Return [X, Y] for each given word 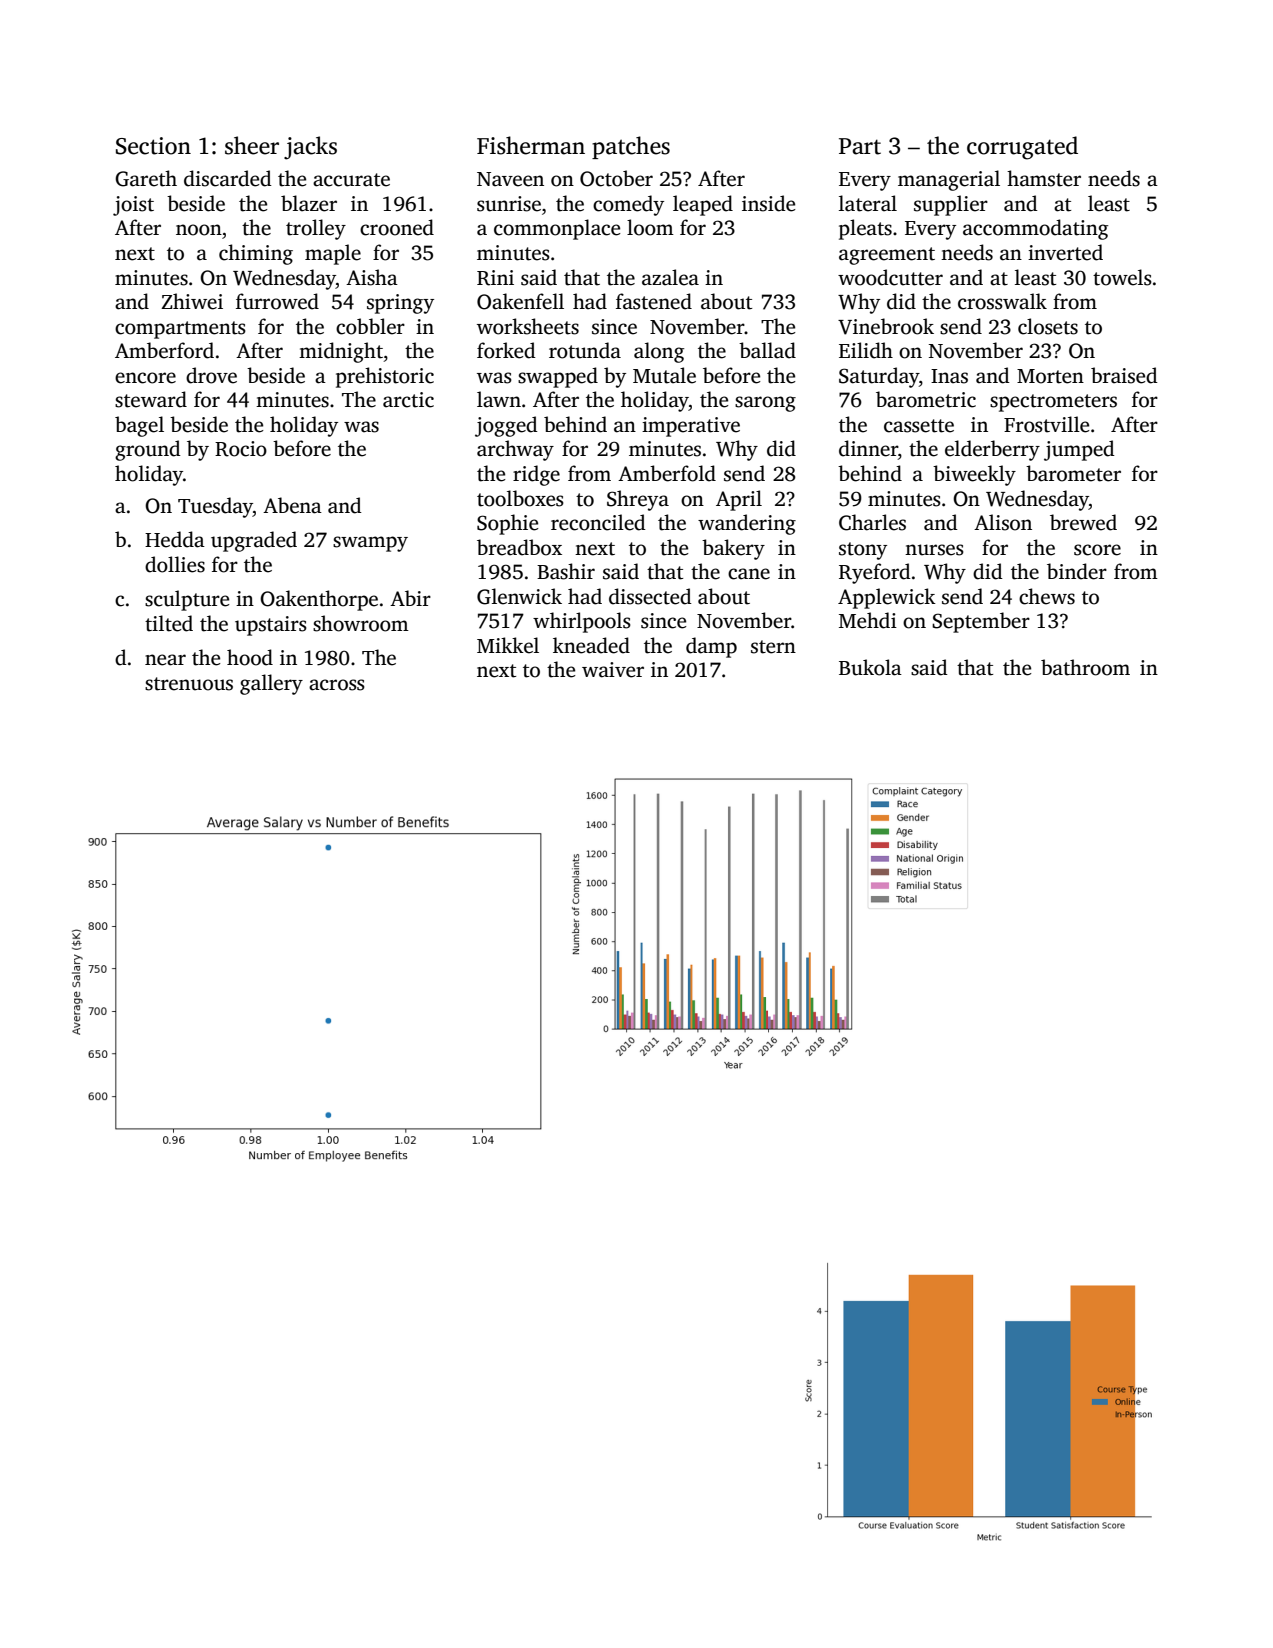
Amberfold [667, 473]
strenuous [189, 684]
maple [333, 254]
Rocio [241, 449]
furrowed [277, 301]
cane [749, 574]
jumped [1079, 450]
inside [768, 203]
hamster [1044, 178]
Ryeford [875, 573]
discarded [228, 178]
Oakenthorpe [319, 600]
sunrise [509, 204]
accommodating [1035, 229]
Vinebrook [886, 326]
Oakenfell [520, 301]
